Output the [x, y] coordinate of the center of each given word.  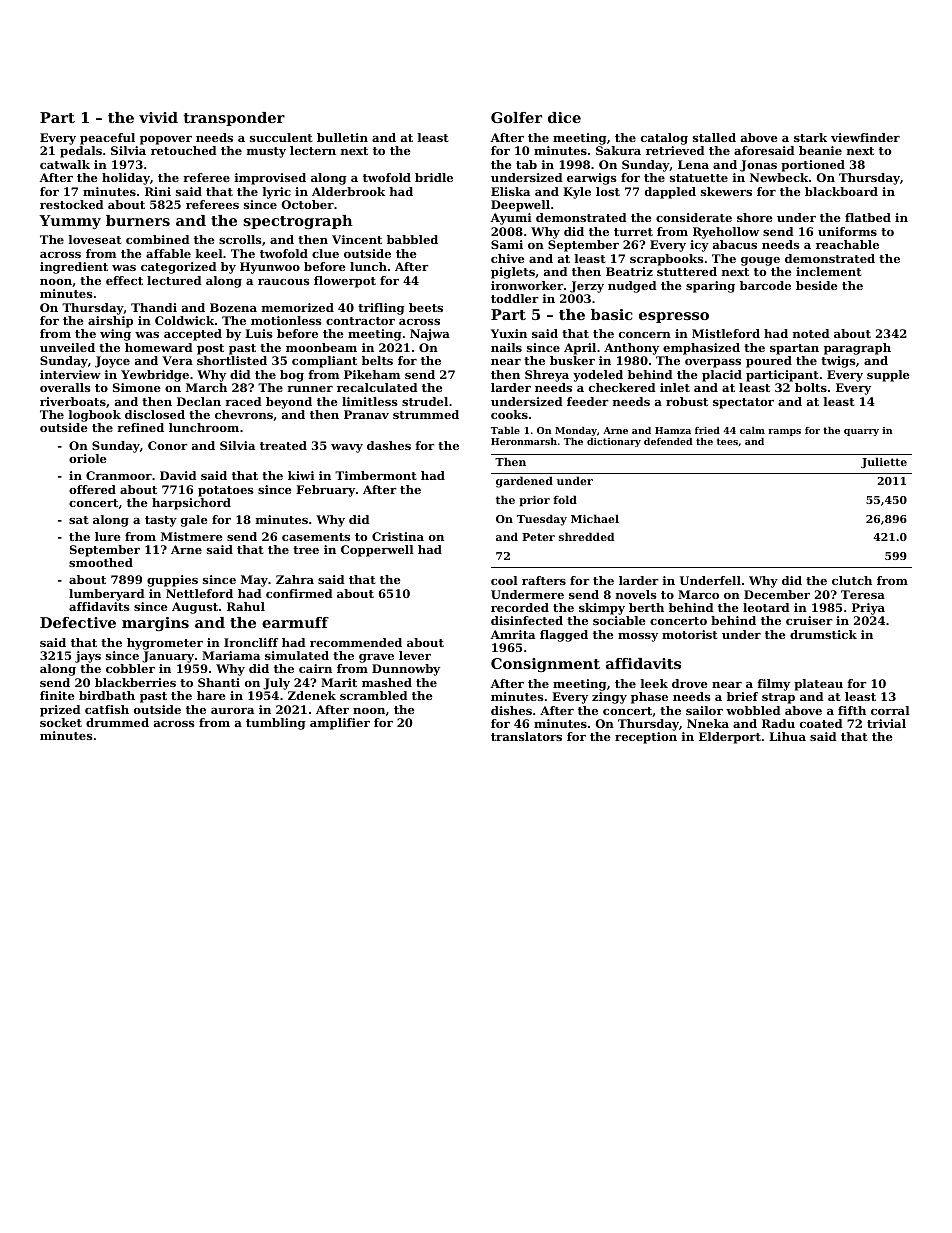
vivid [158, 117]
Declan [199, 401]
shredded [586, 536]
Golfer [516, 117]
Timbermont [376, 475]
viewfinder [865, 137]
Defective [78, 622]
